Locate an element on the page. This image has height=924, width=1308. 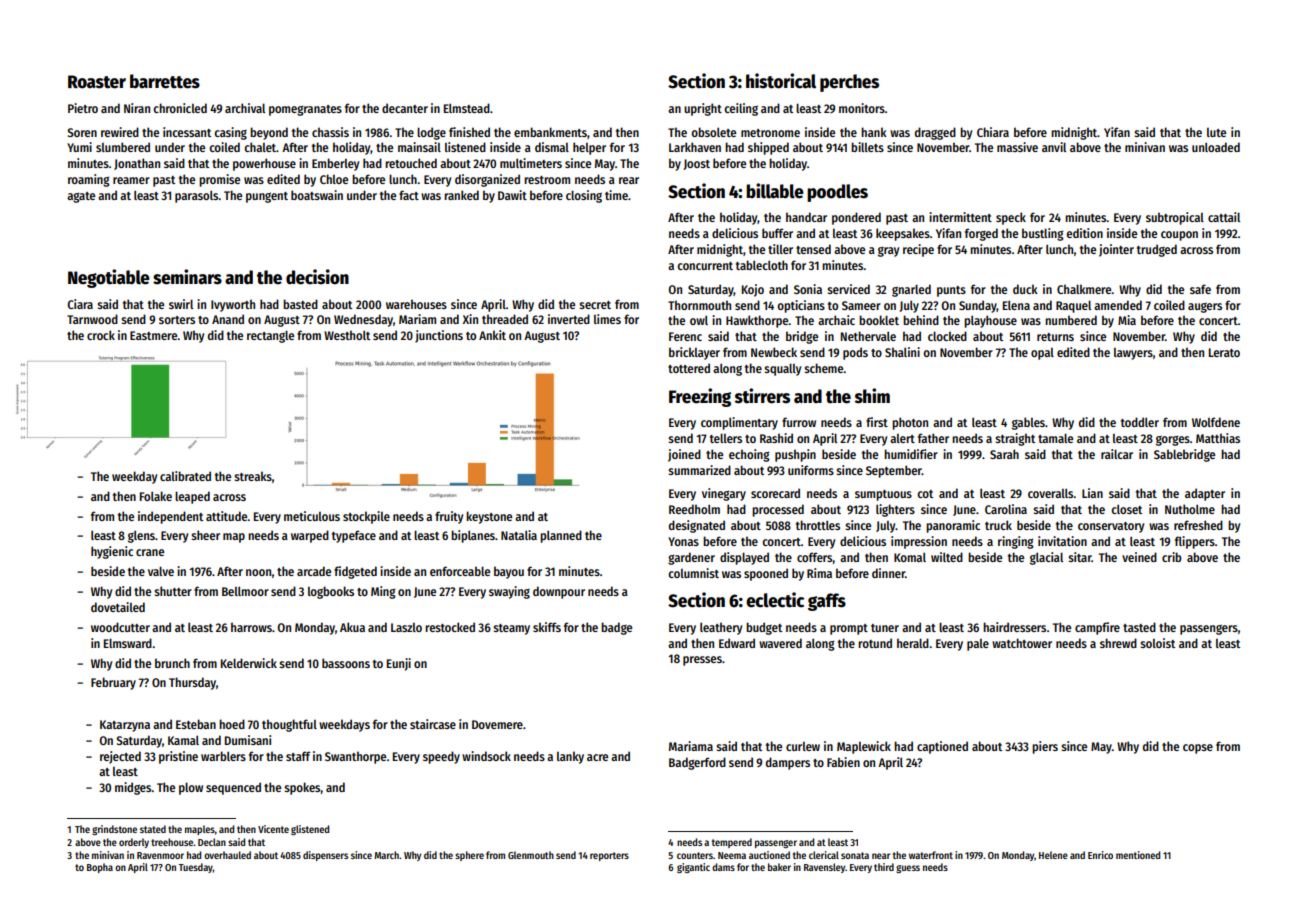
sequenced is located at coordinates (233, 788).
